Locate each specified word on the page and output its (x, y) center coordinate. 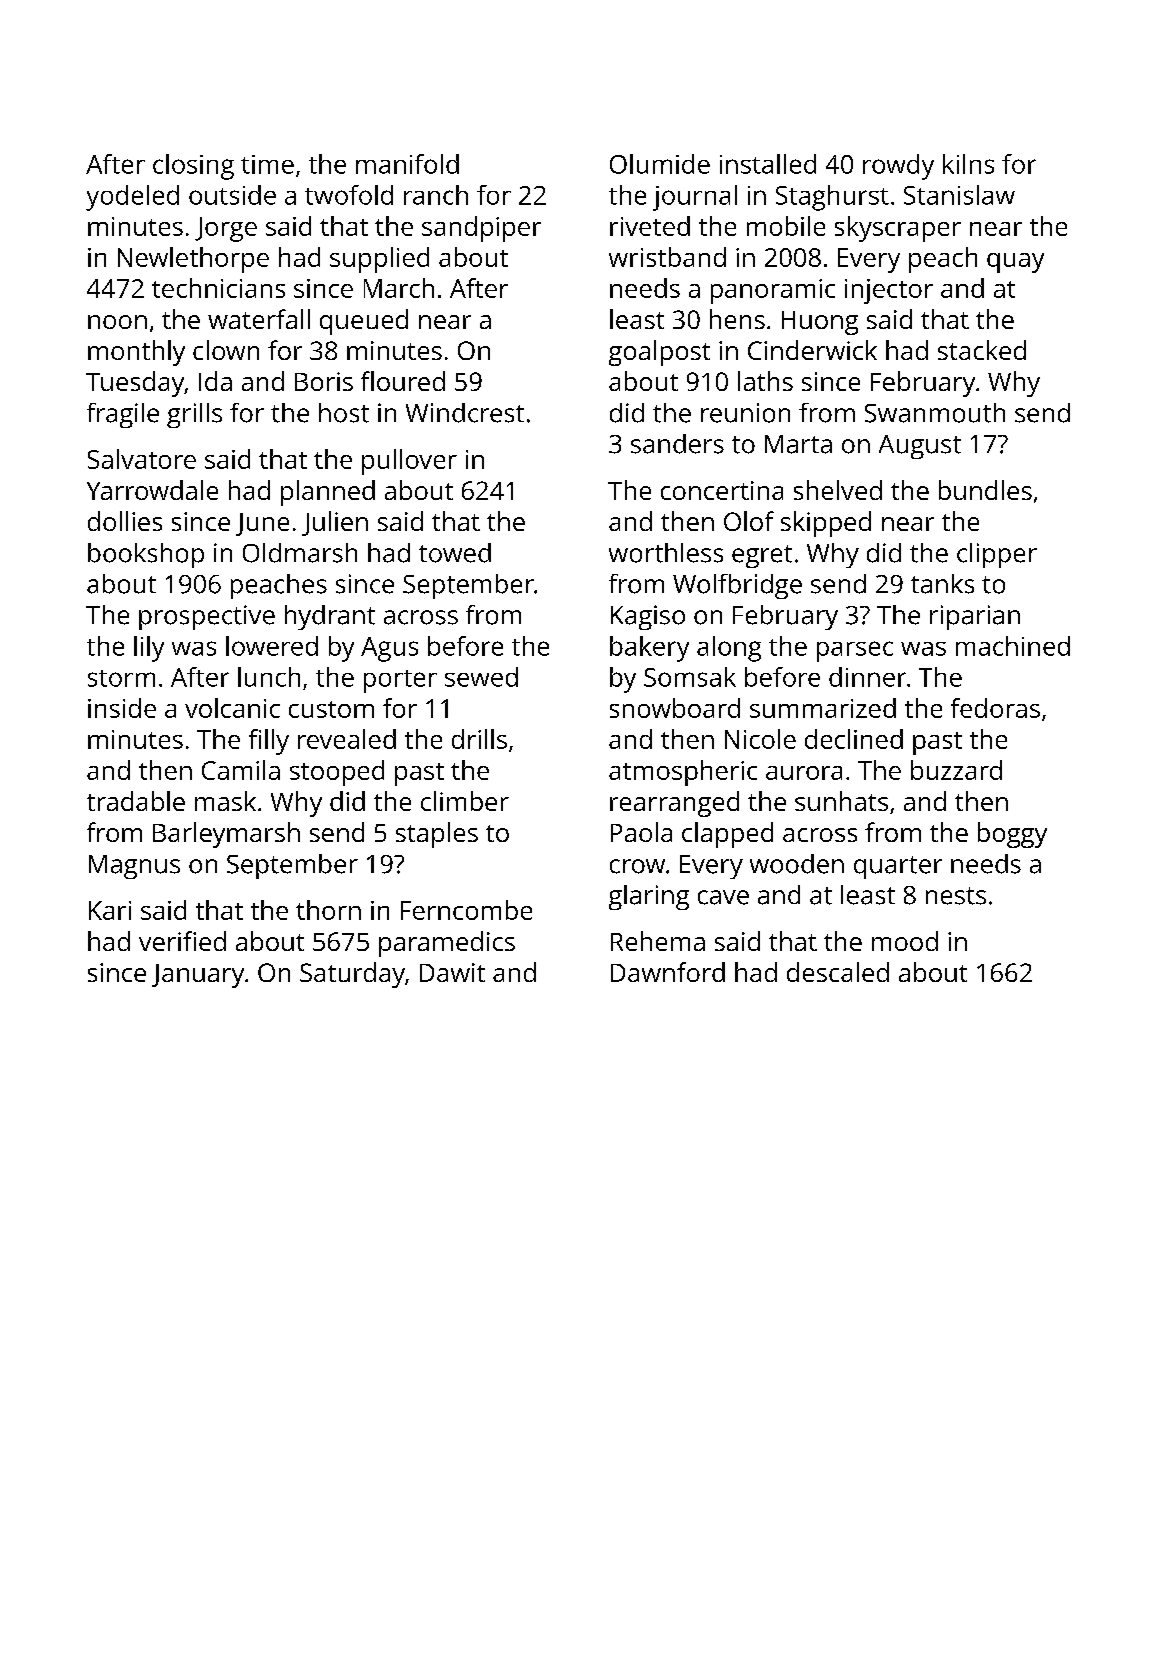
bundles (985, 490)
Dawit (452, 972)
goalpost (659, 353)
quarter (898, 867)
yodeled (132, 198)
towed (455, 553)
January (198, 976)
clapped (727, 835)
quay (1015, 263)
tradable (136, 801)
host (344, 413)
